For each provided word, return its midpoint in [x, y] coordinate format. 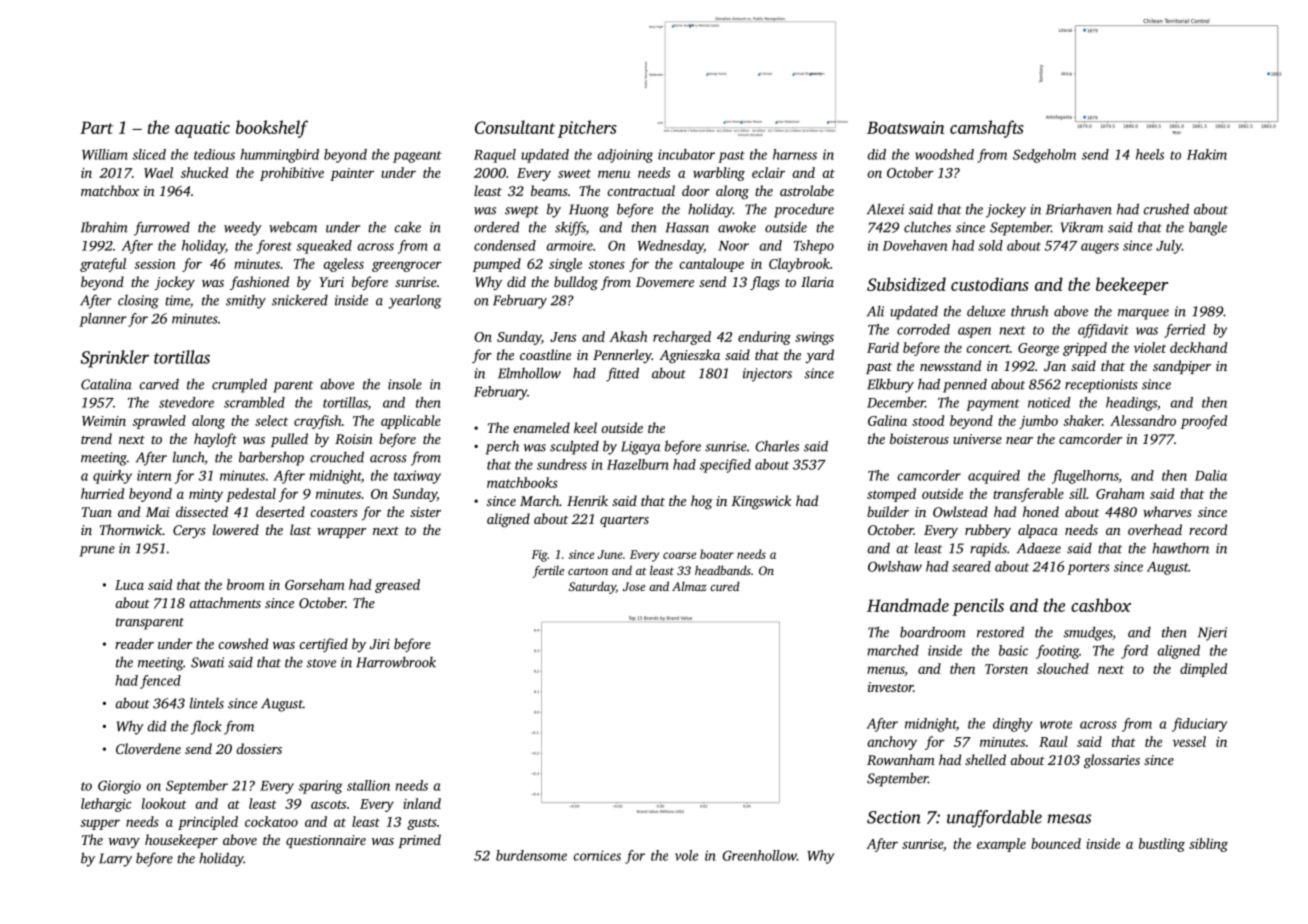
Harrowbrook [396, 662]
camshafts [987, 129]
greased [397, 586]
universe [977, 439]
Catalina [106, 384]
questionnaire [326, 841]
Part [96, 127]
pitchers [587, 129]
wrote [1056, 724]
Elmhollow [529, 373]
